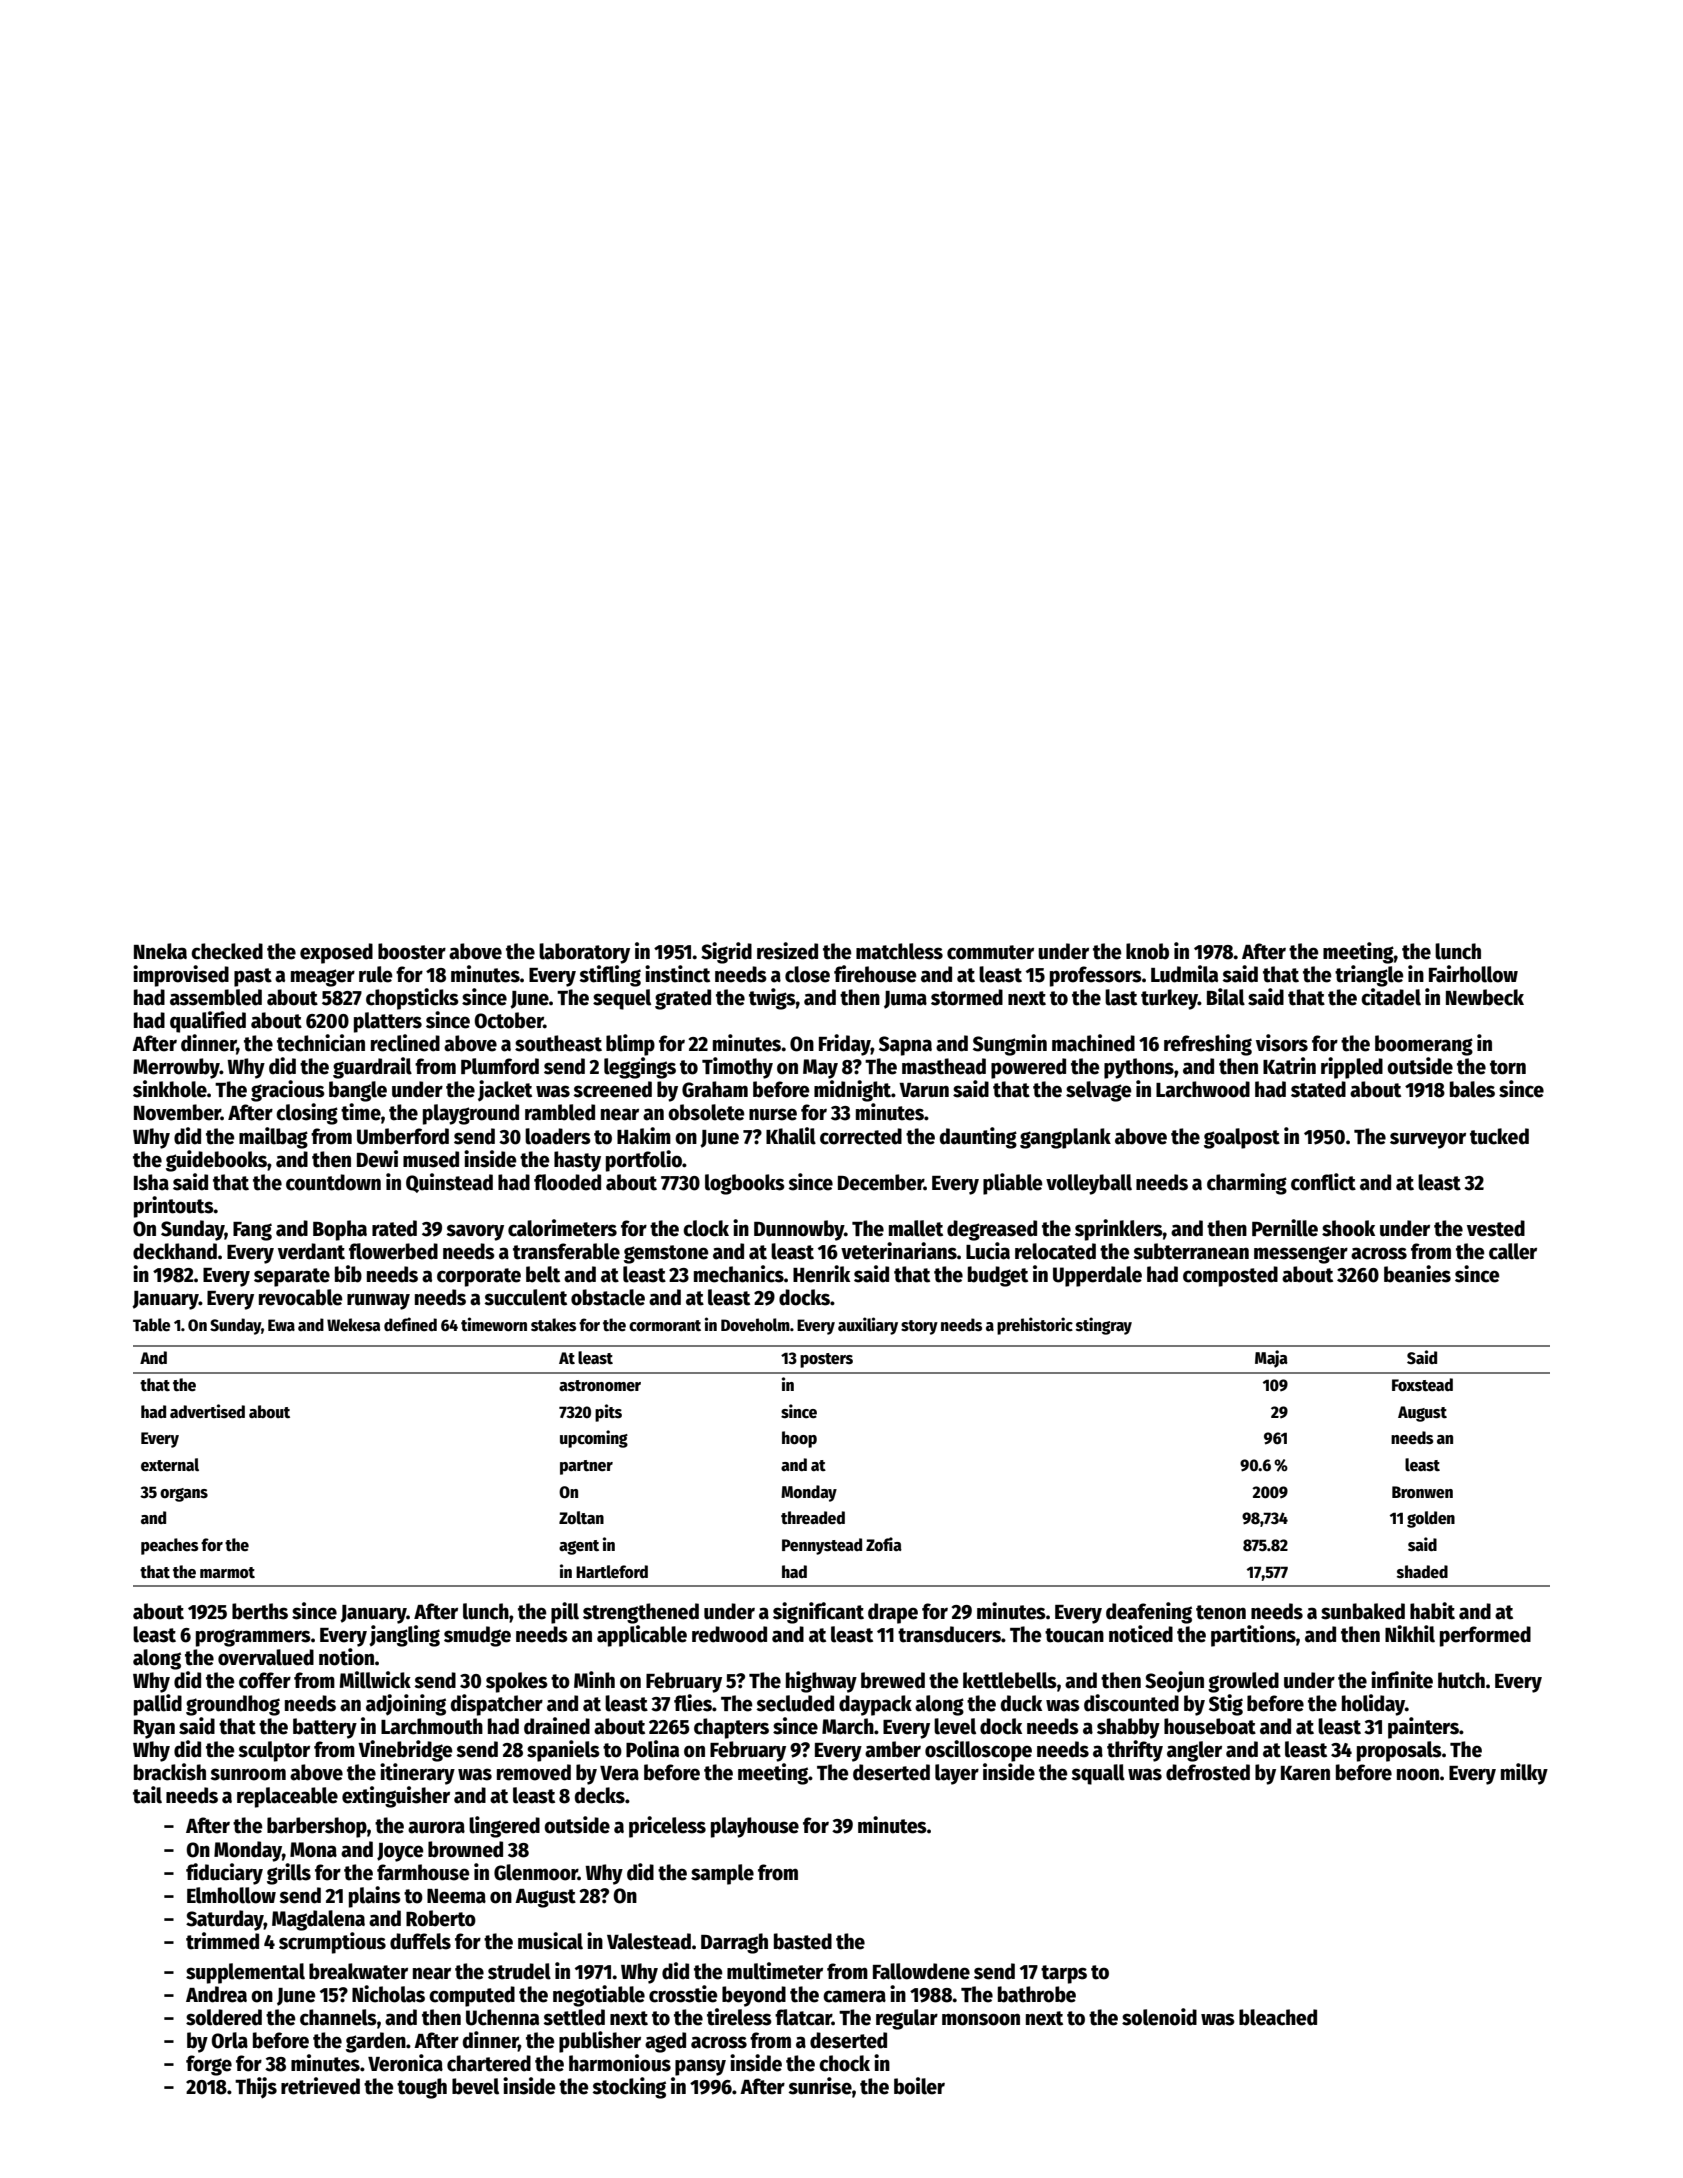 The width and height of the screenshot is (1683, 2178). I want to click on triangle, so click(1369, 976).
